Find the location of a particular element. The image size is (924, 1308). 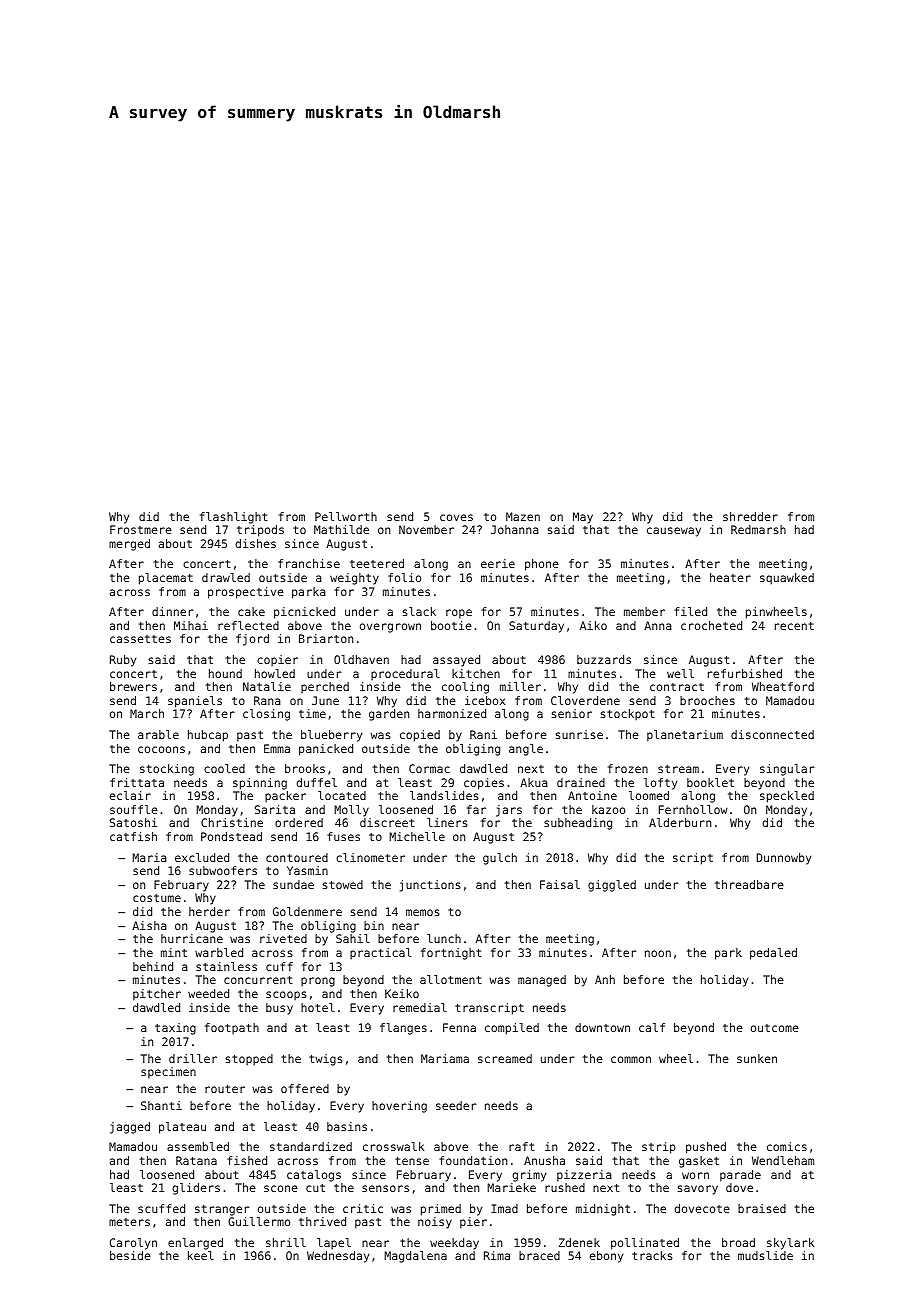

Magdalena is located at coordinates (415, 1257).
